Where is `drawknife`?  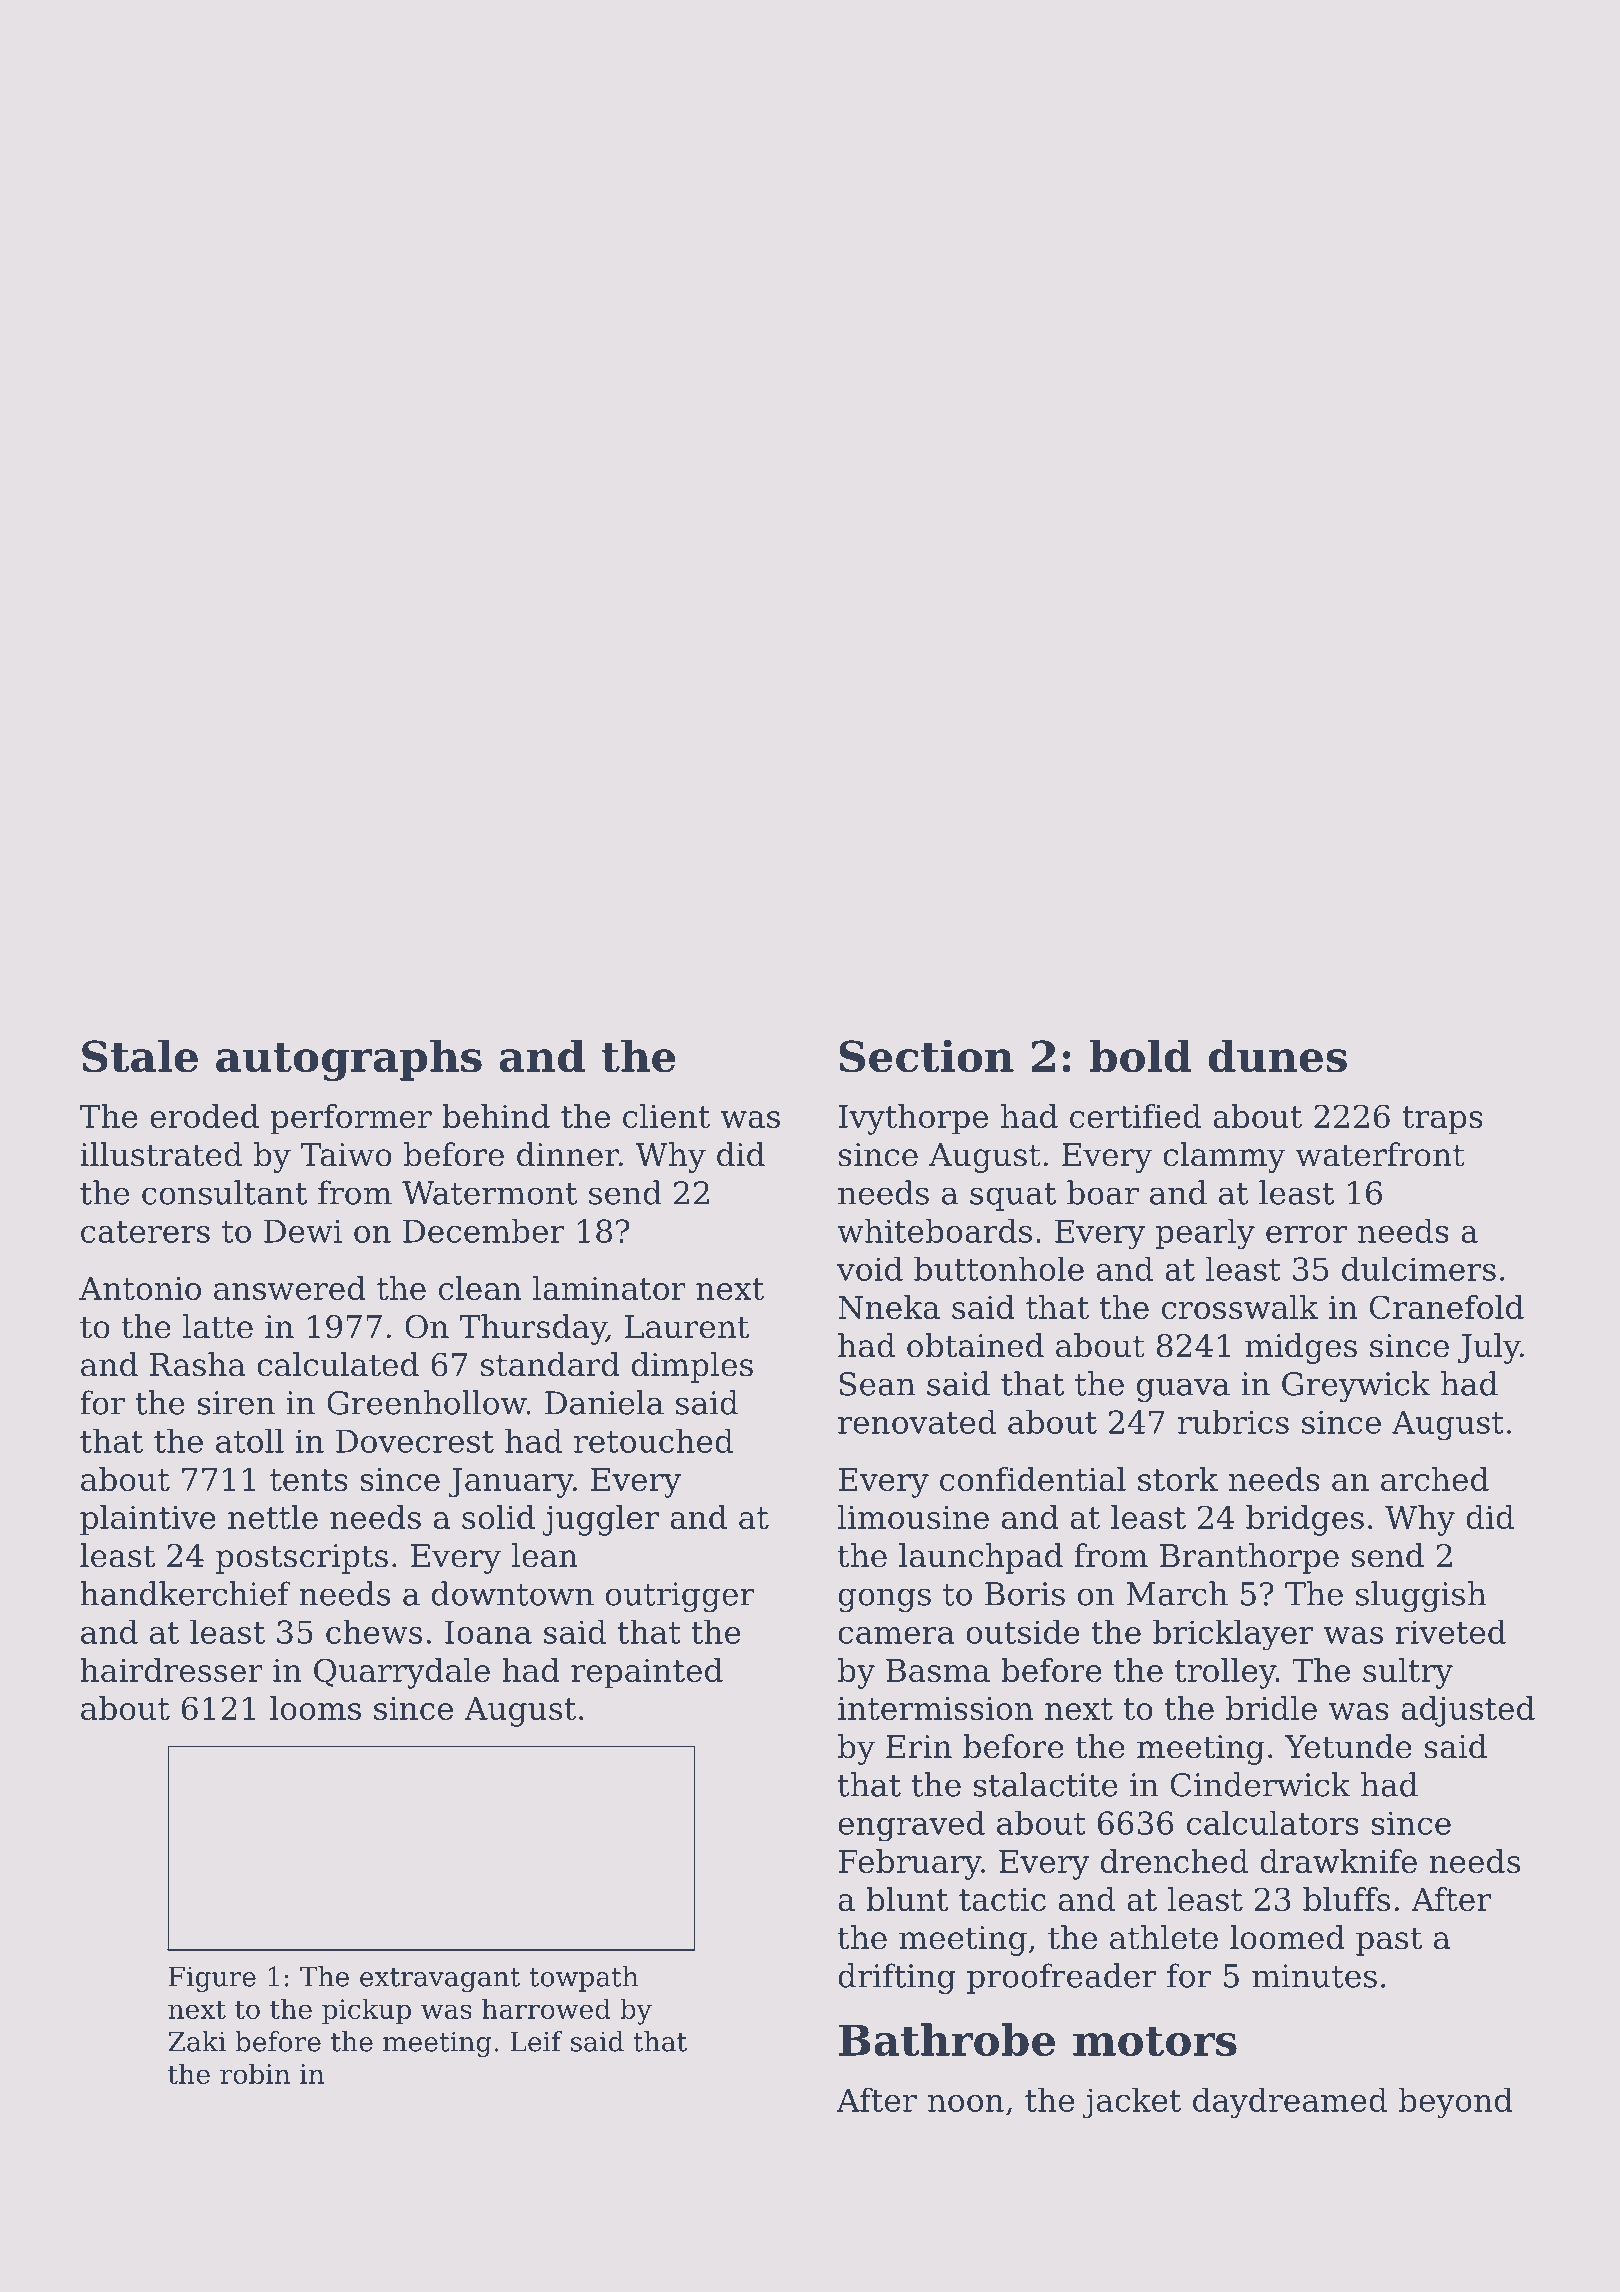
drawknife is located at coordinates (1338, 1861).
